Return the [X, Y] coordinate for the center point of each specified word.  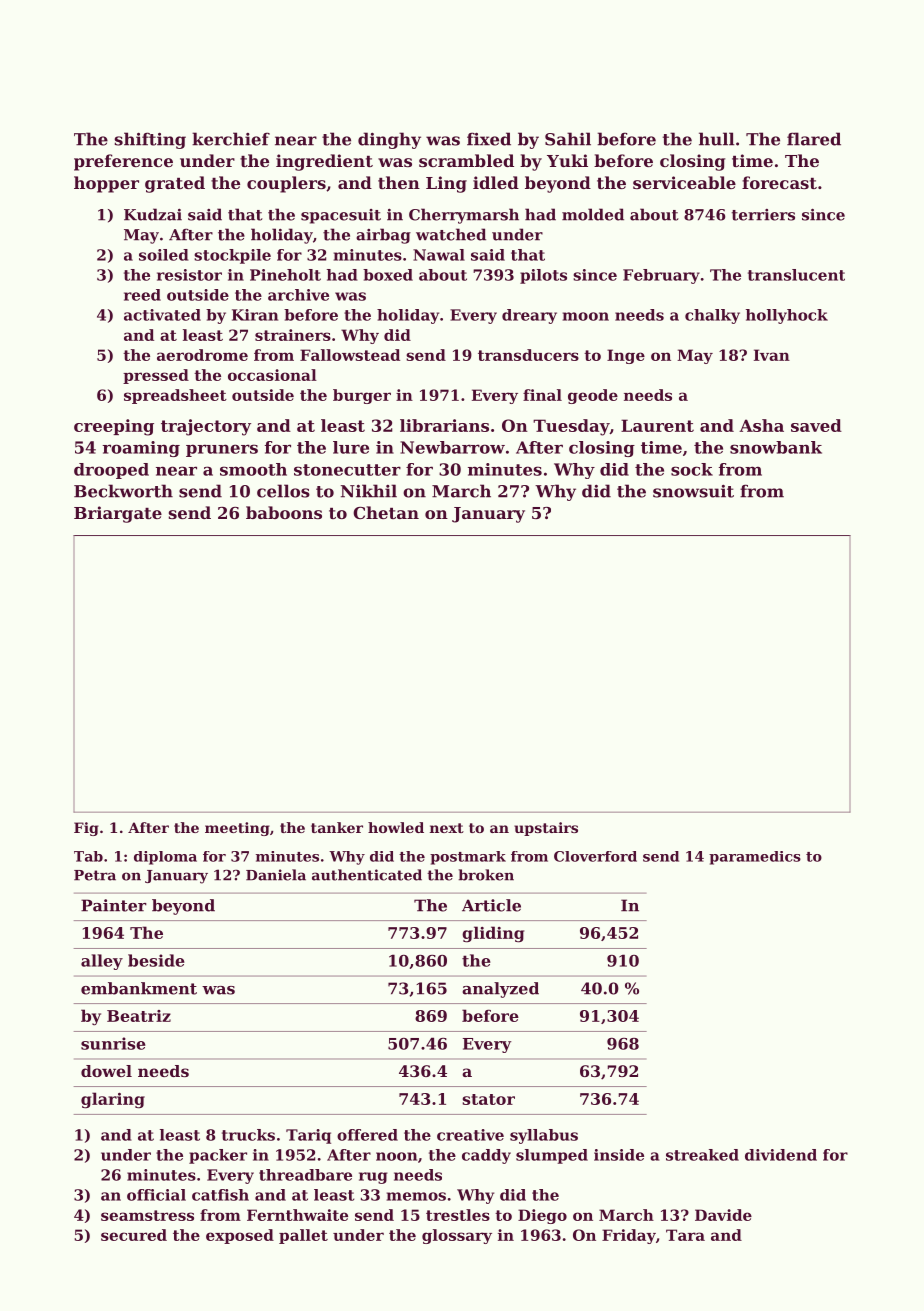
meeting [237, 829]
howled [396, 827]
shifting [150, 140]
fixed [489, 139]
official [156, 1195]
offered [367, 1135]
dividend [781, 1155]
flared [814, 139]
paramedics [755, 858]
